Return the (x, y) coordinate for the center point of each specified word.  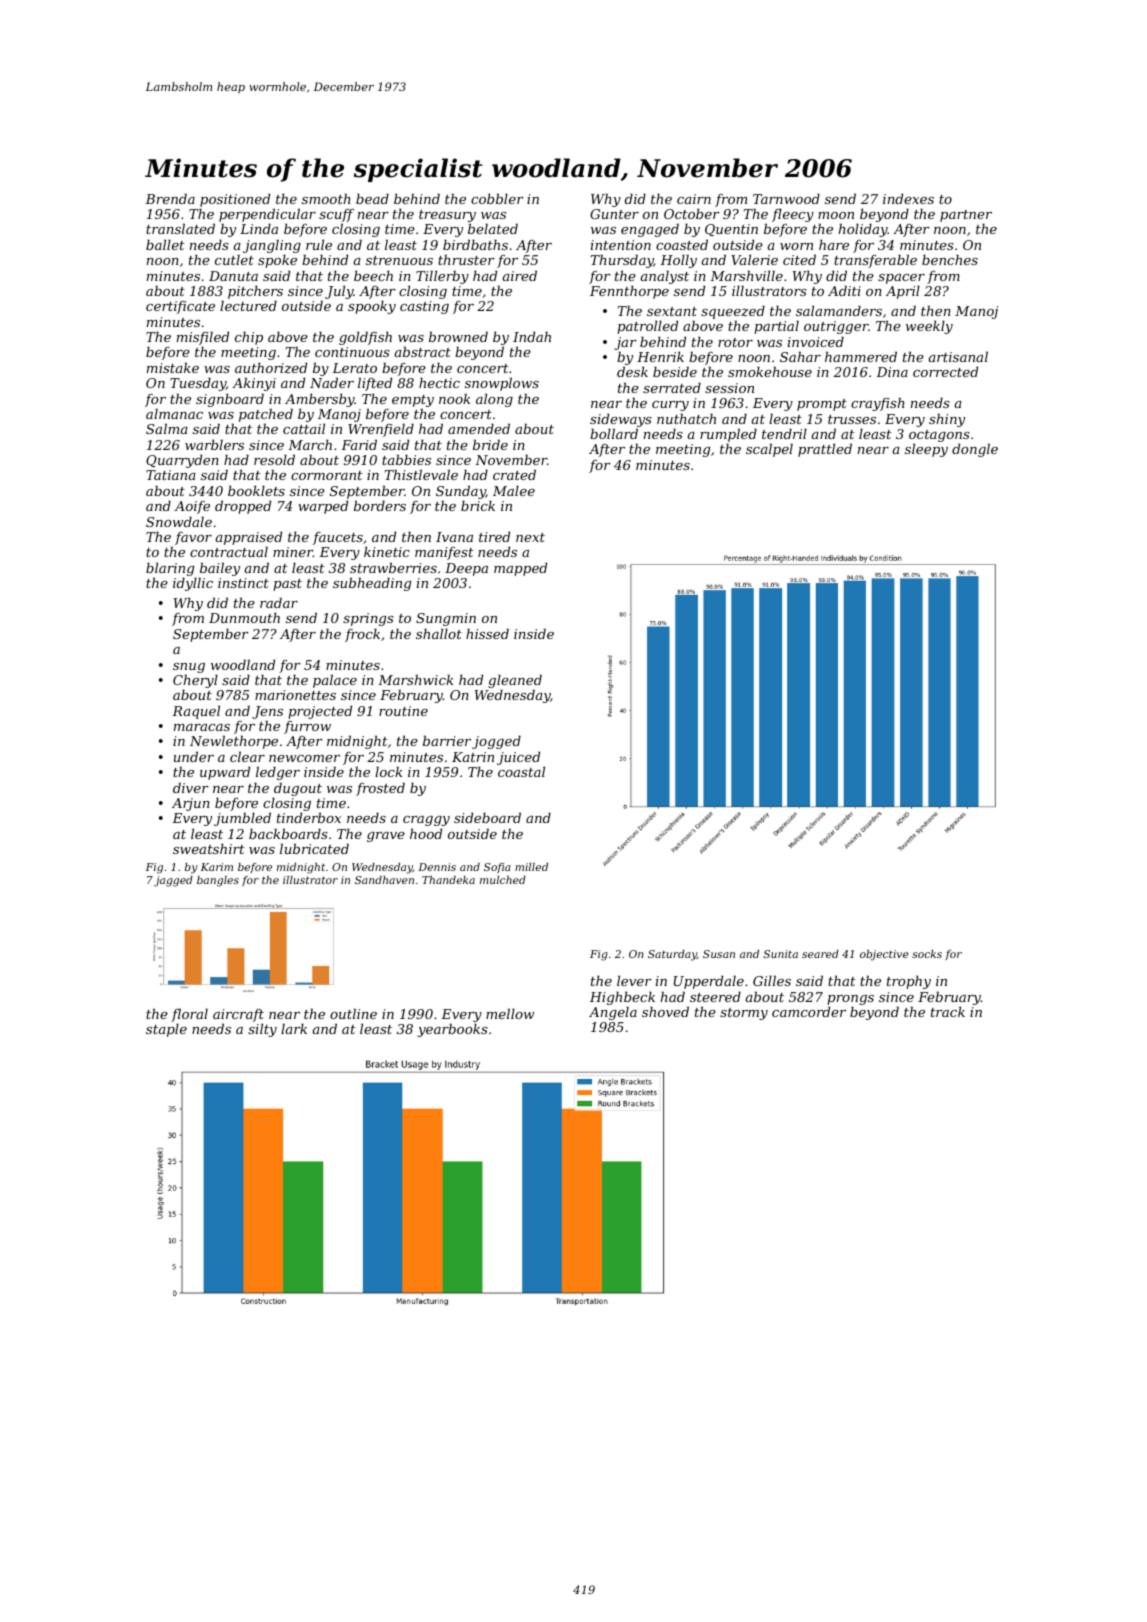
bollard (614, 433)
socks (927, 954)
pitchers (255, 292)
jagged (173, 881)
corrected (945, 371)
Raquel (196, 712)
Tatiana (171, 475)
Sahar (800, 356)
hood (426, 833)
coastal (521, 771)
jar (625, 343)
